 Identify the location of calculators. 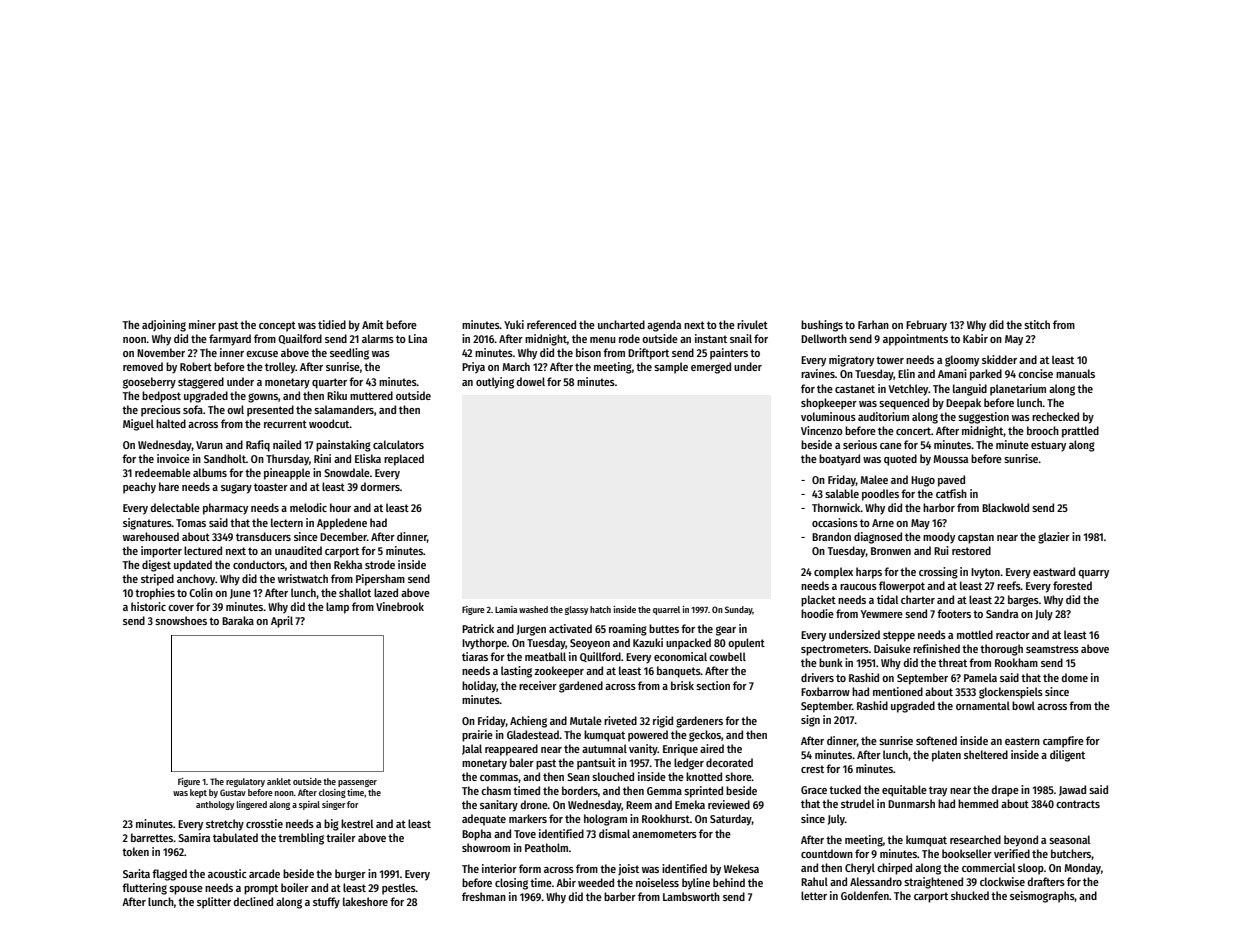
(398, 444).
